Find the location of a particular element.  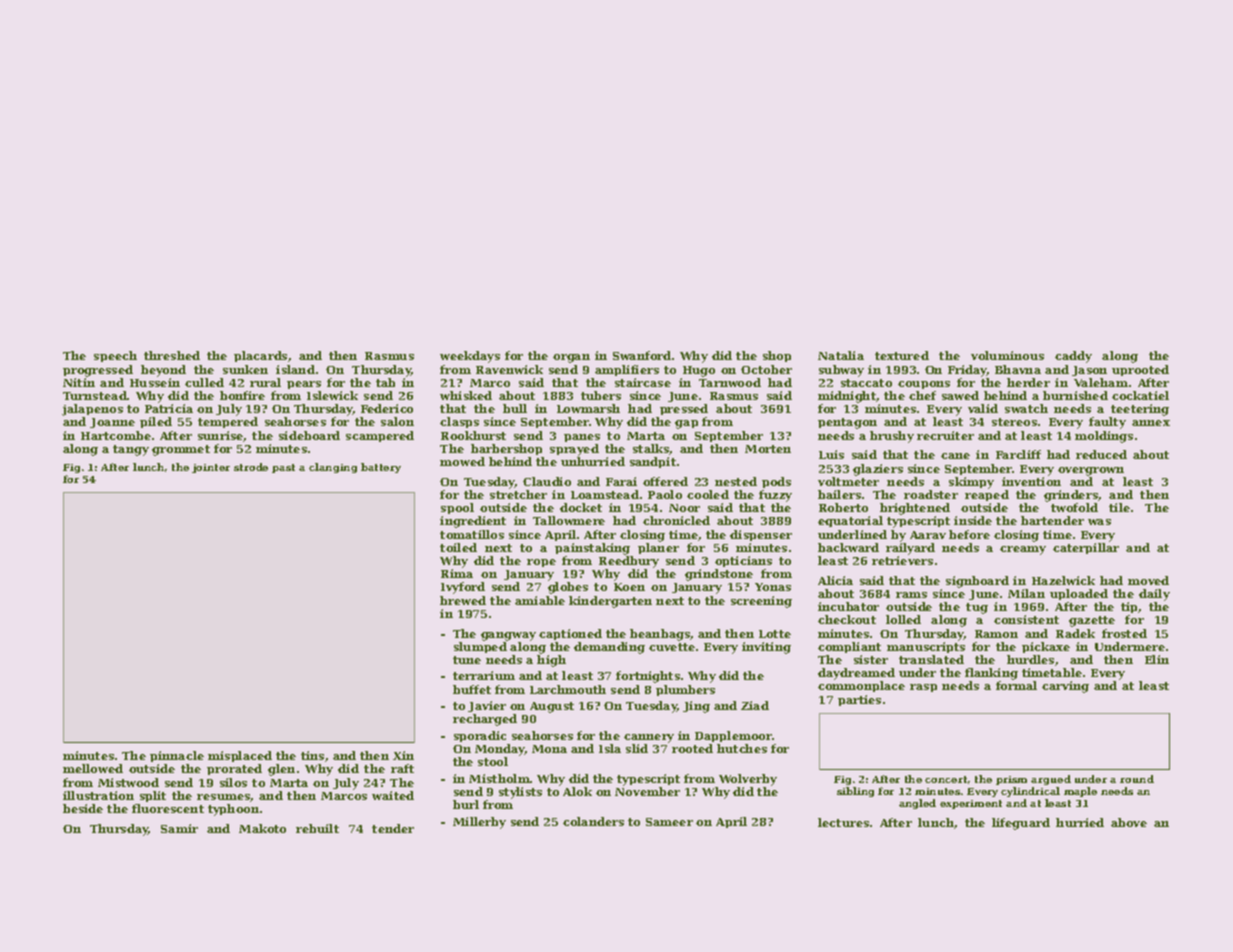

Reedbury is located at coordinates (629, 562).
